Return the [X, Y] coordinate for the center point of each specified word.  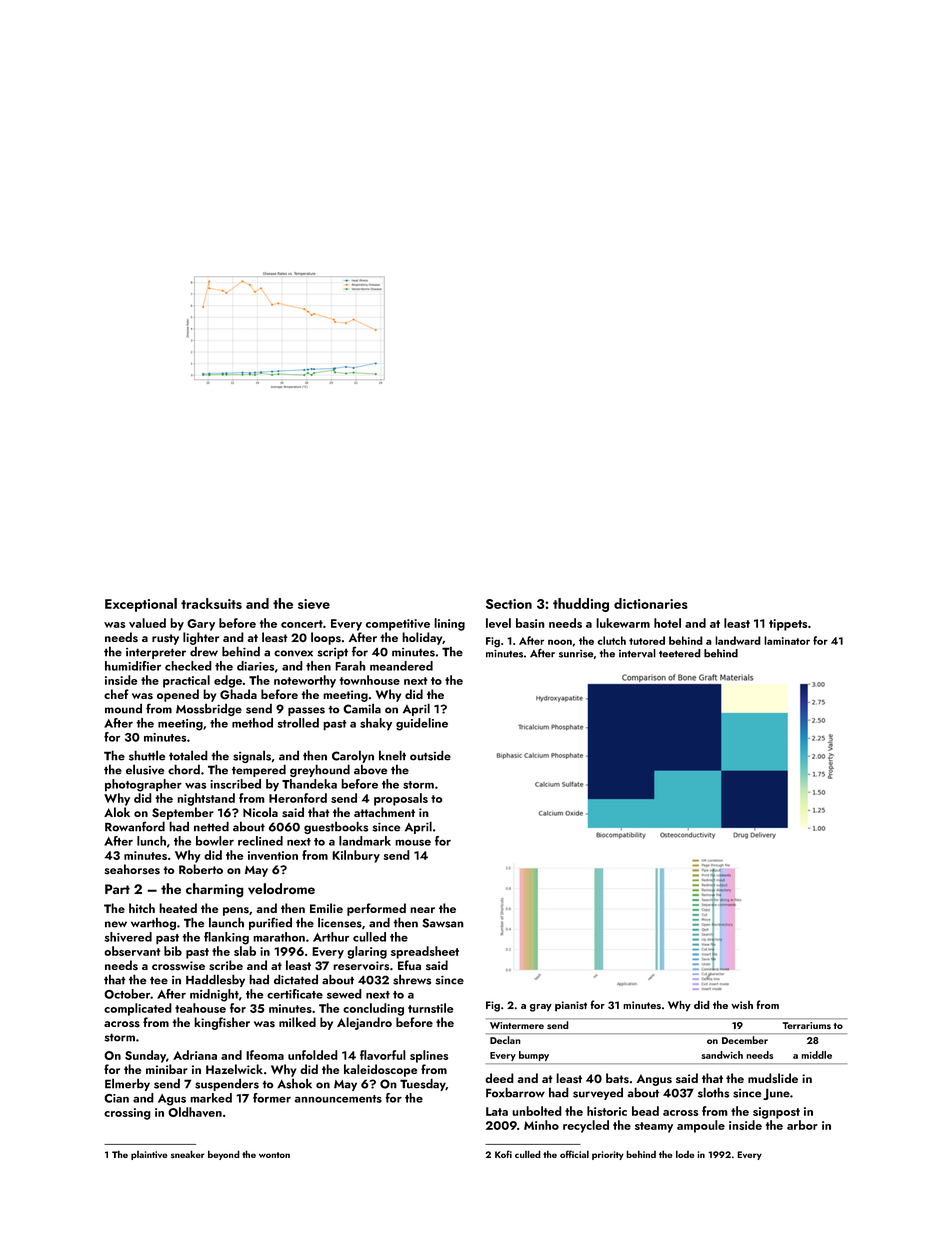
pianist [571, 1006]
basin [530, 623]
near [422, 910]
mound [123, 708]
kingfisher [222, 1023]
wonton [274, 1155]
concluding [373, 1009]
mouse [413, 842]
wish [742, 1005]
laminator [787, 640]
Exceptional [141, 605]
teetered [680, 653]
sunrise [576, 654]
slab [245, 951]
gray [541, 1008]
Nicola [260, 812]
